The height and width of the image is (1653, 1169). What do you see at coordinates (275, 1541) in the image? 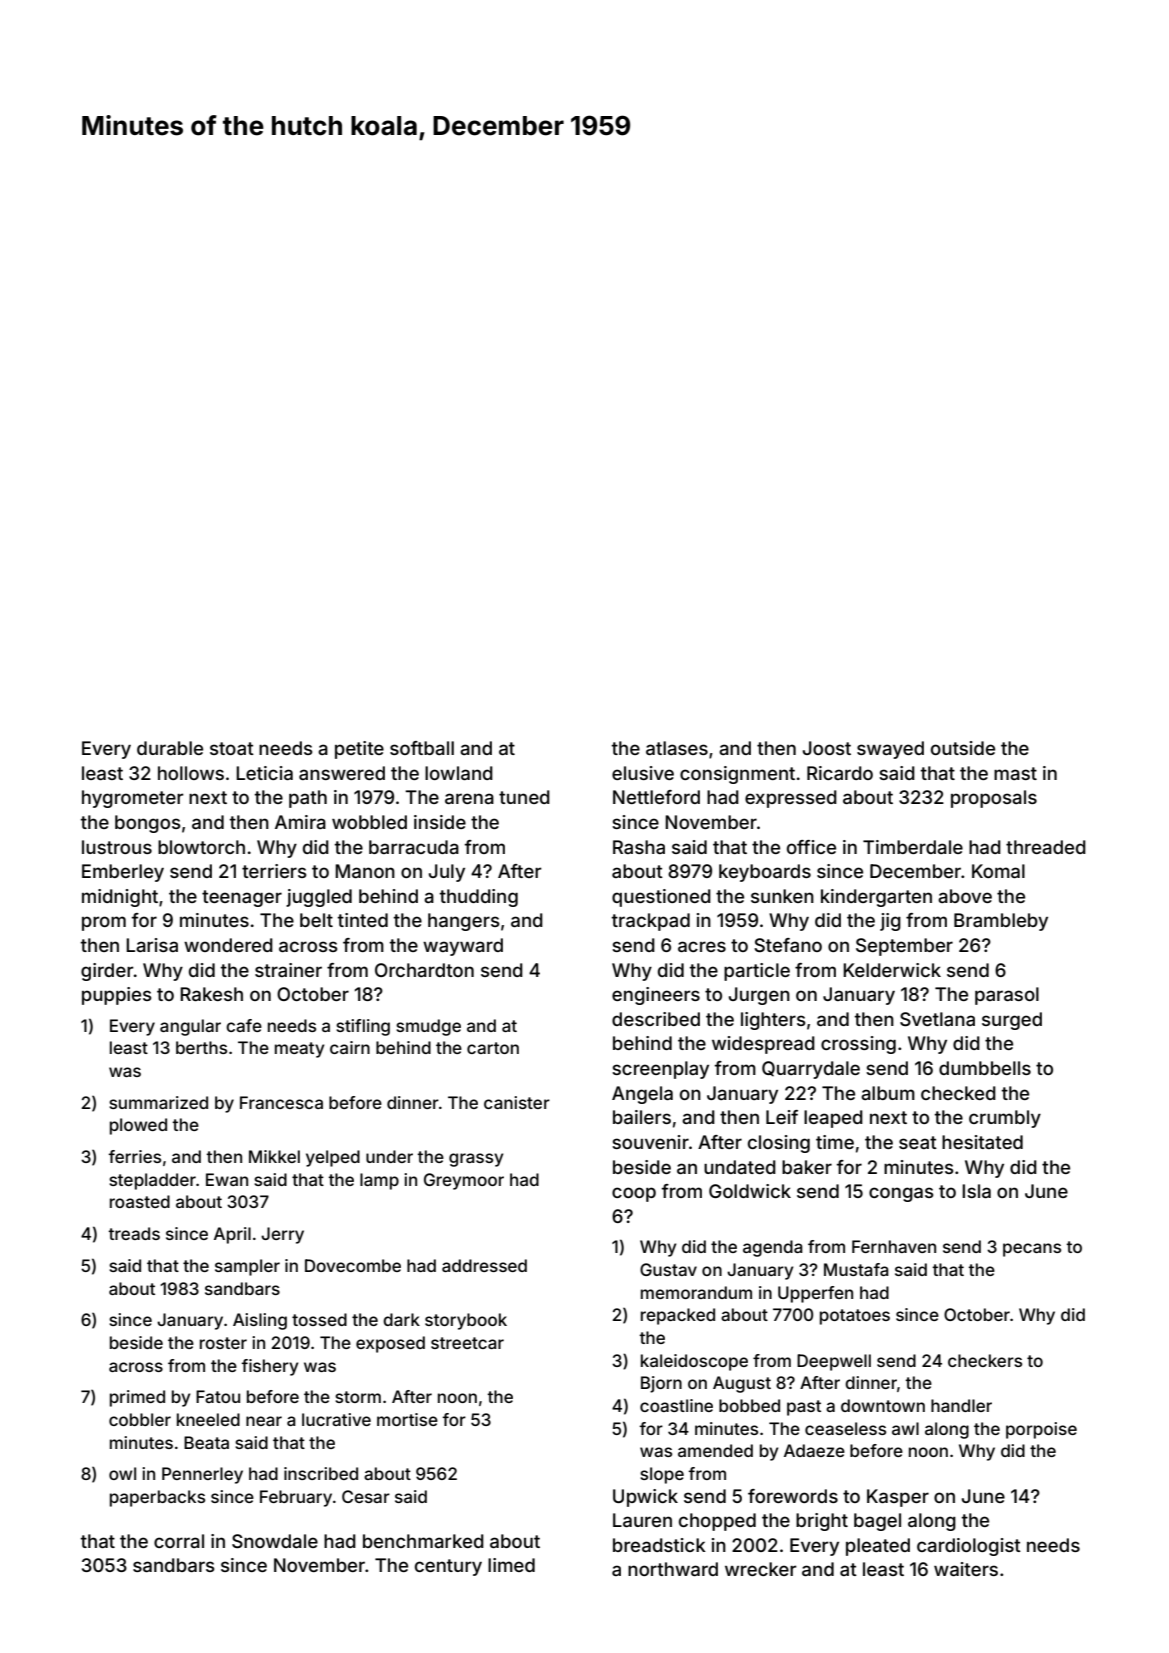
I see `Snowdale` at bounding box center [275, 1541].
